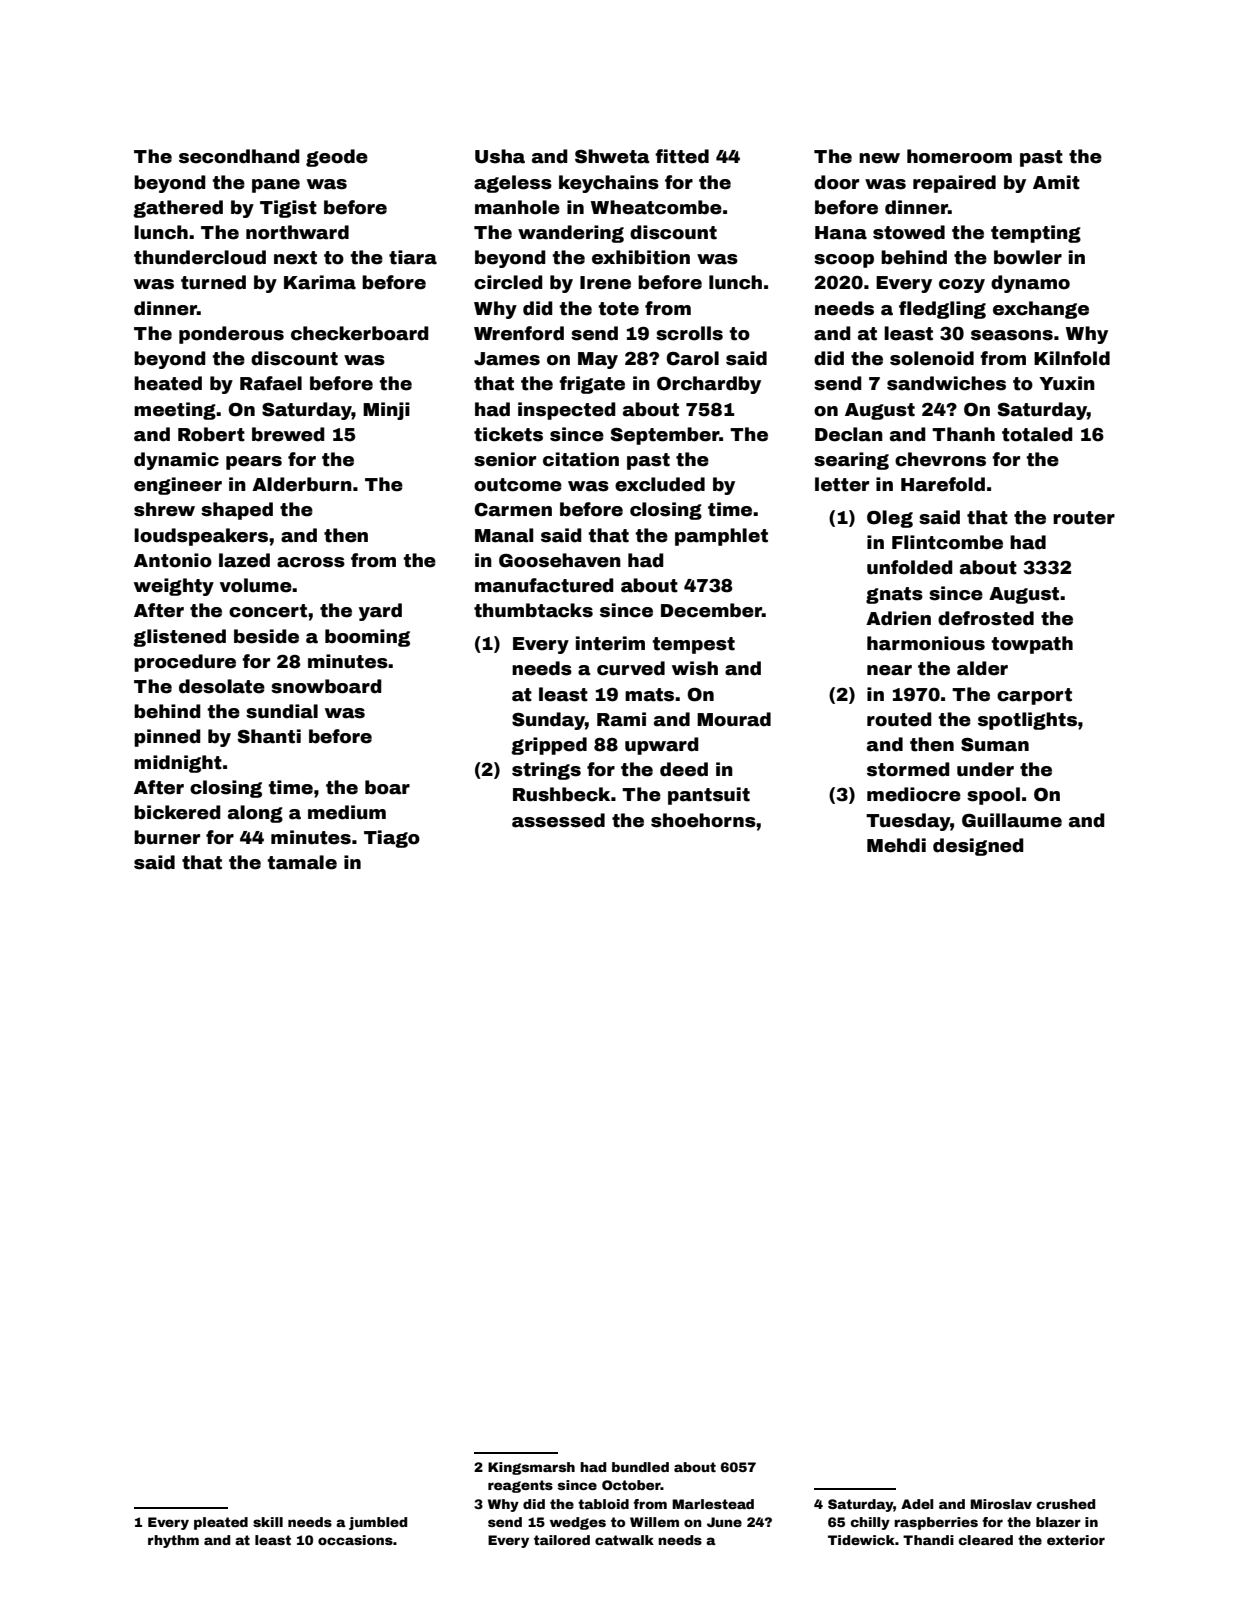 The width and height of the screenshot is (1252, 1620). I want to click on tamale, so click(302, 862).
